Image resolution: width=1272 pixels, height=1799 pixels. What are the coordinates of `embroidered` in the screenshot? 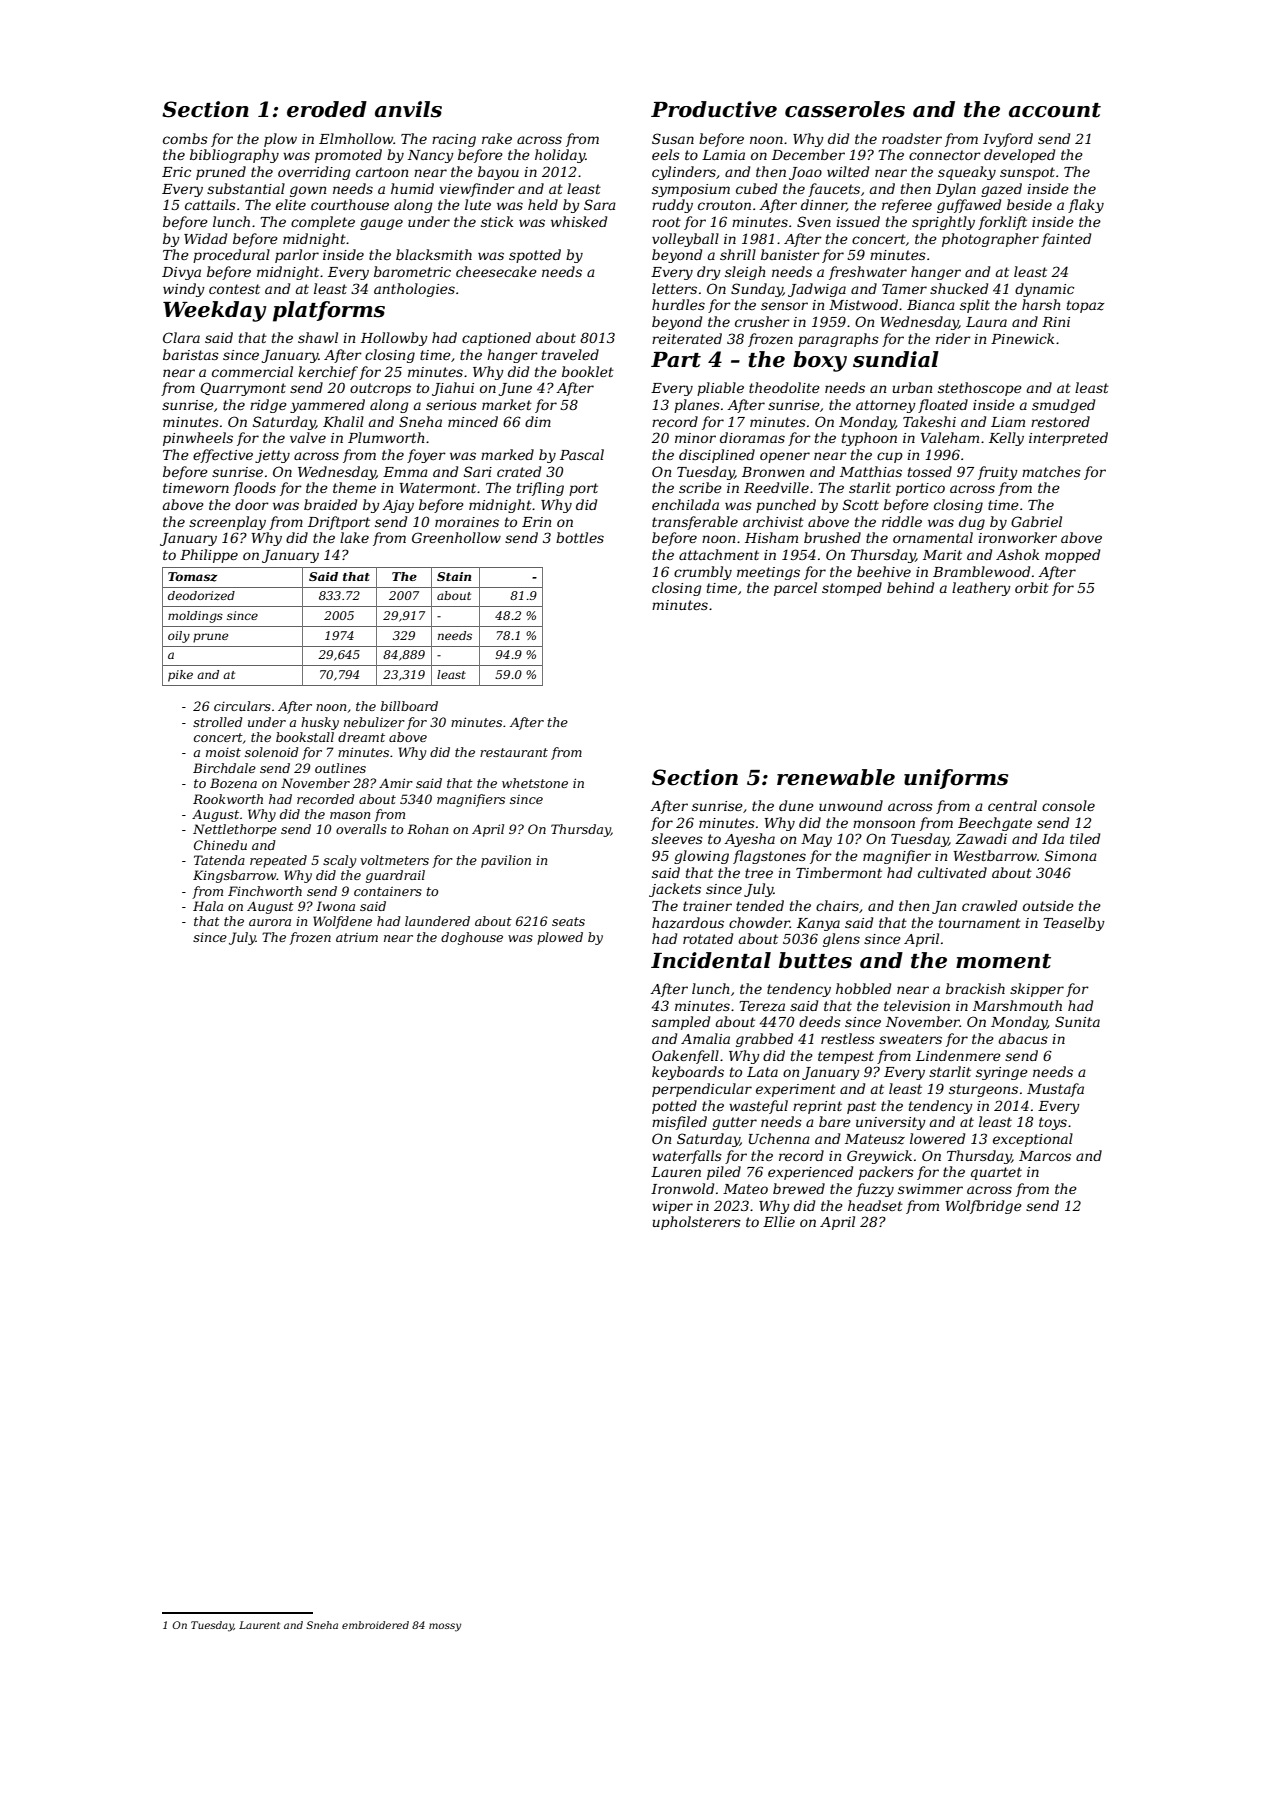 It's located at (375, 1625).
